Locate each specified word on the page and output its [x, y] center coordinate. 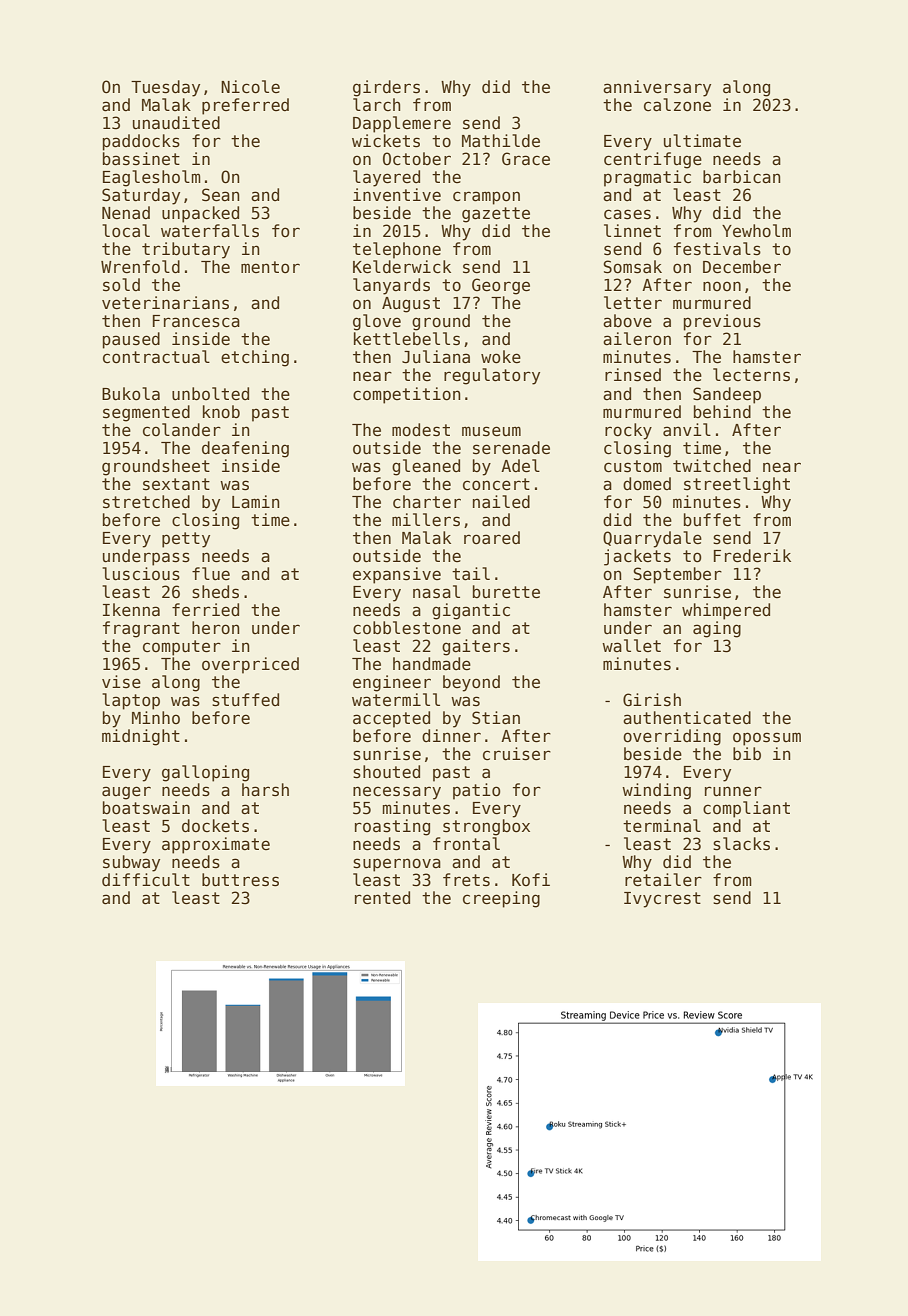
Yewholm [756, 231]
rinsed [633, 375]
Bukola [131, 394]
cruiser [517, 754]
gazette [496, 215]
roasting [392, 827]
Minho [156, 717]
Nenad [126, 213]
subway [131, 863]
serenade [511, 448]
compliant [746, 809]
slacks [741, 844]
